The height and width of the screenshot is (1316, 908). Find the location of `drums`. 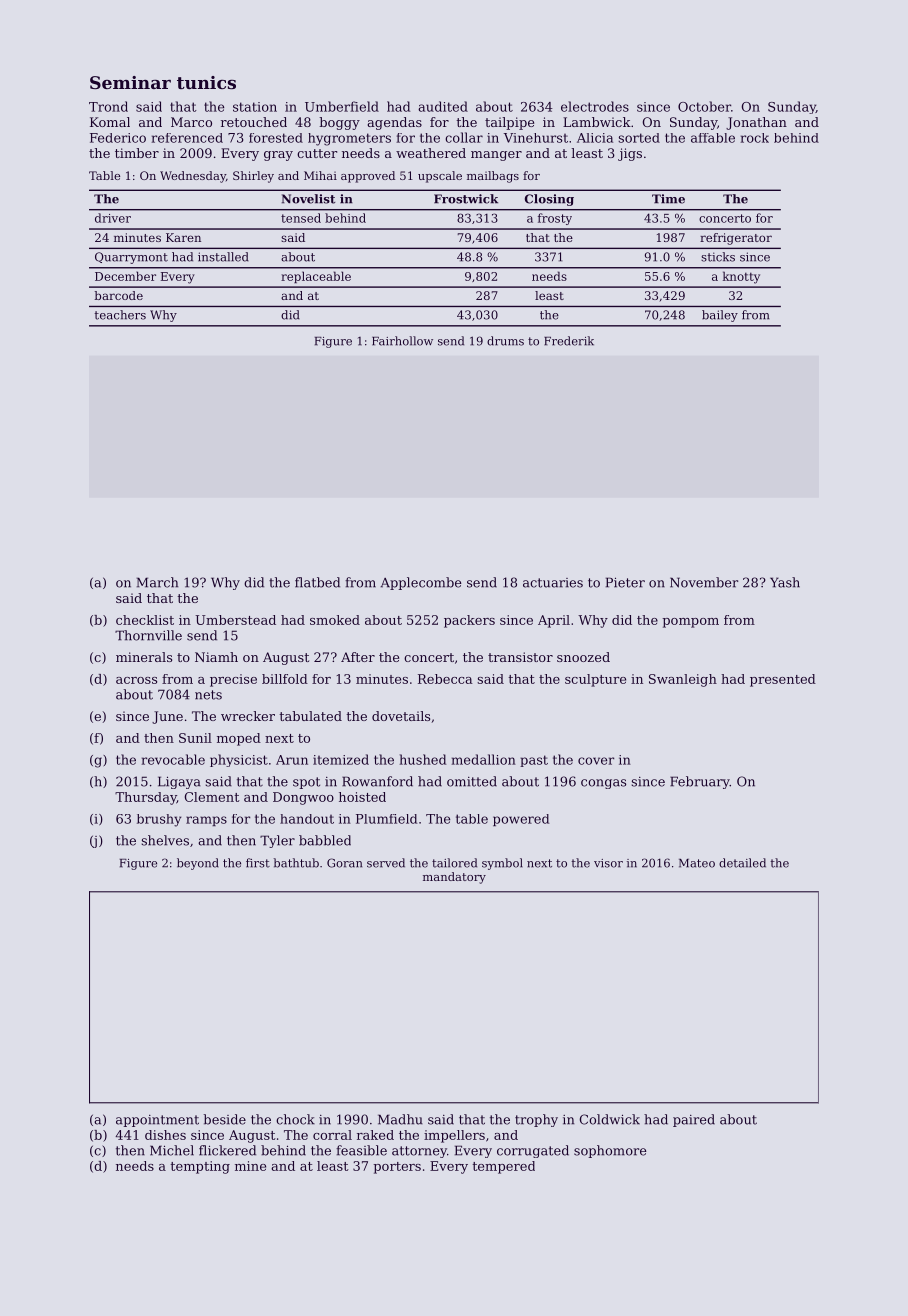

drums is located at coordinates (505, 341).
